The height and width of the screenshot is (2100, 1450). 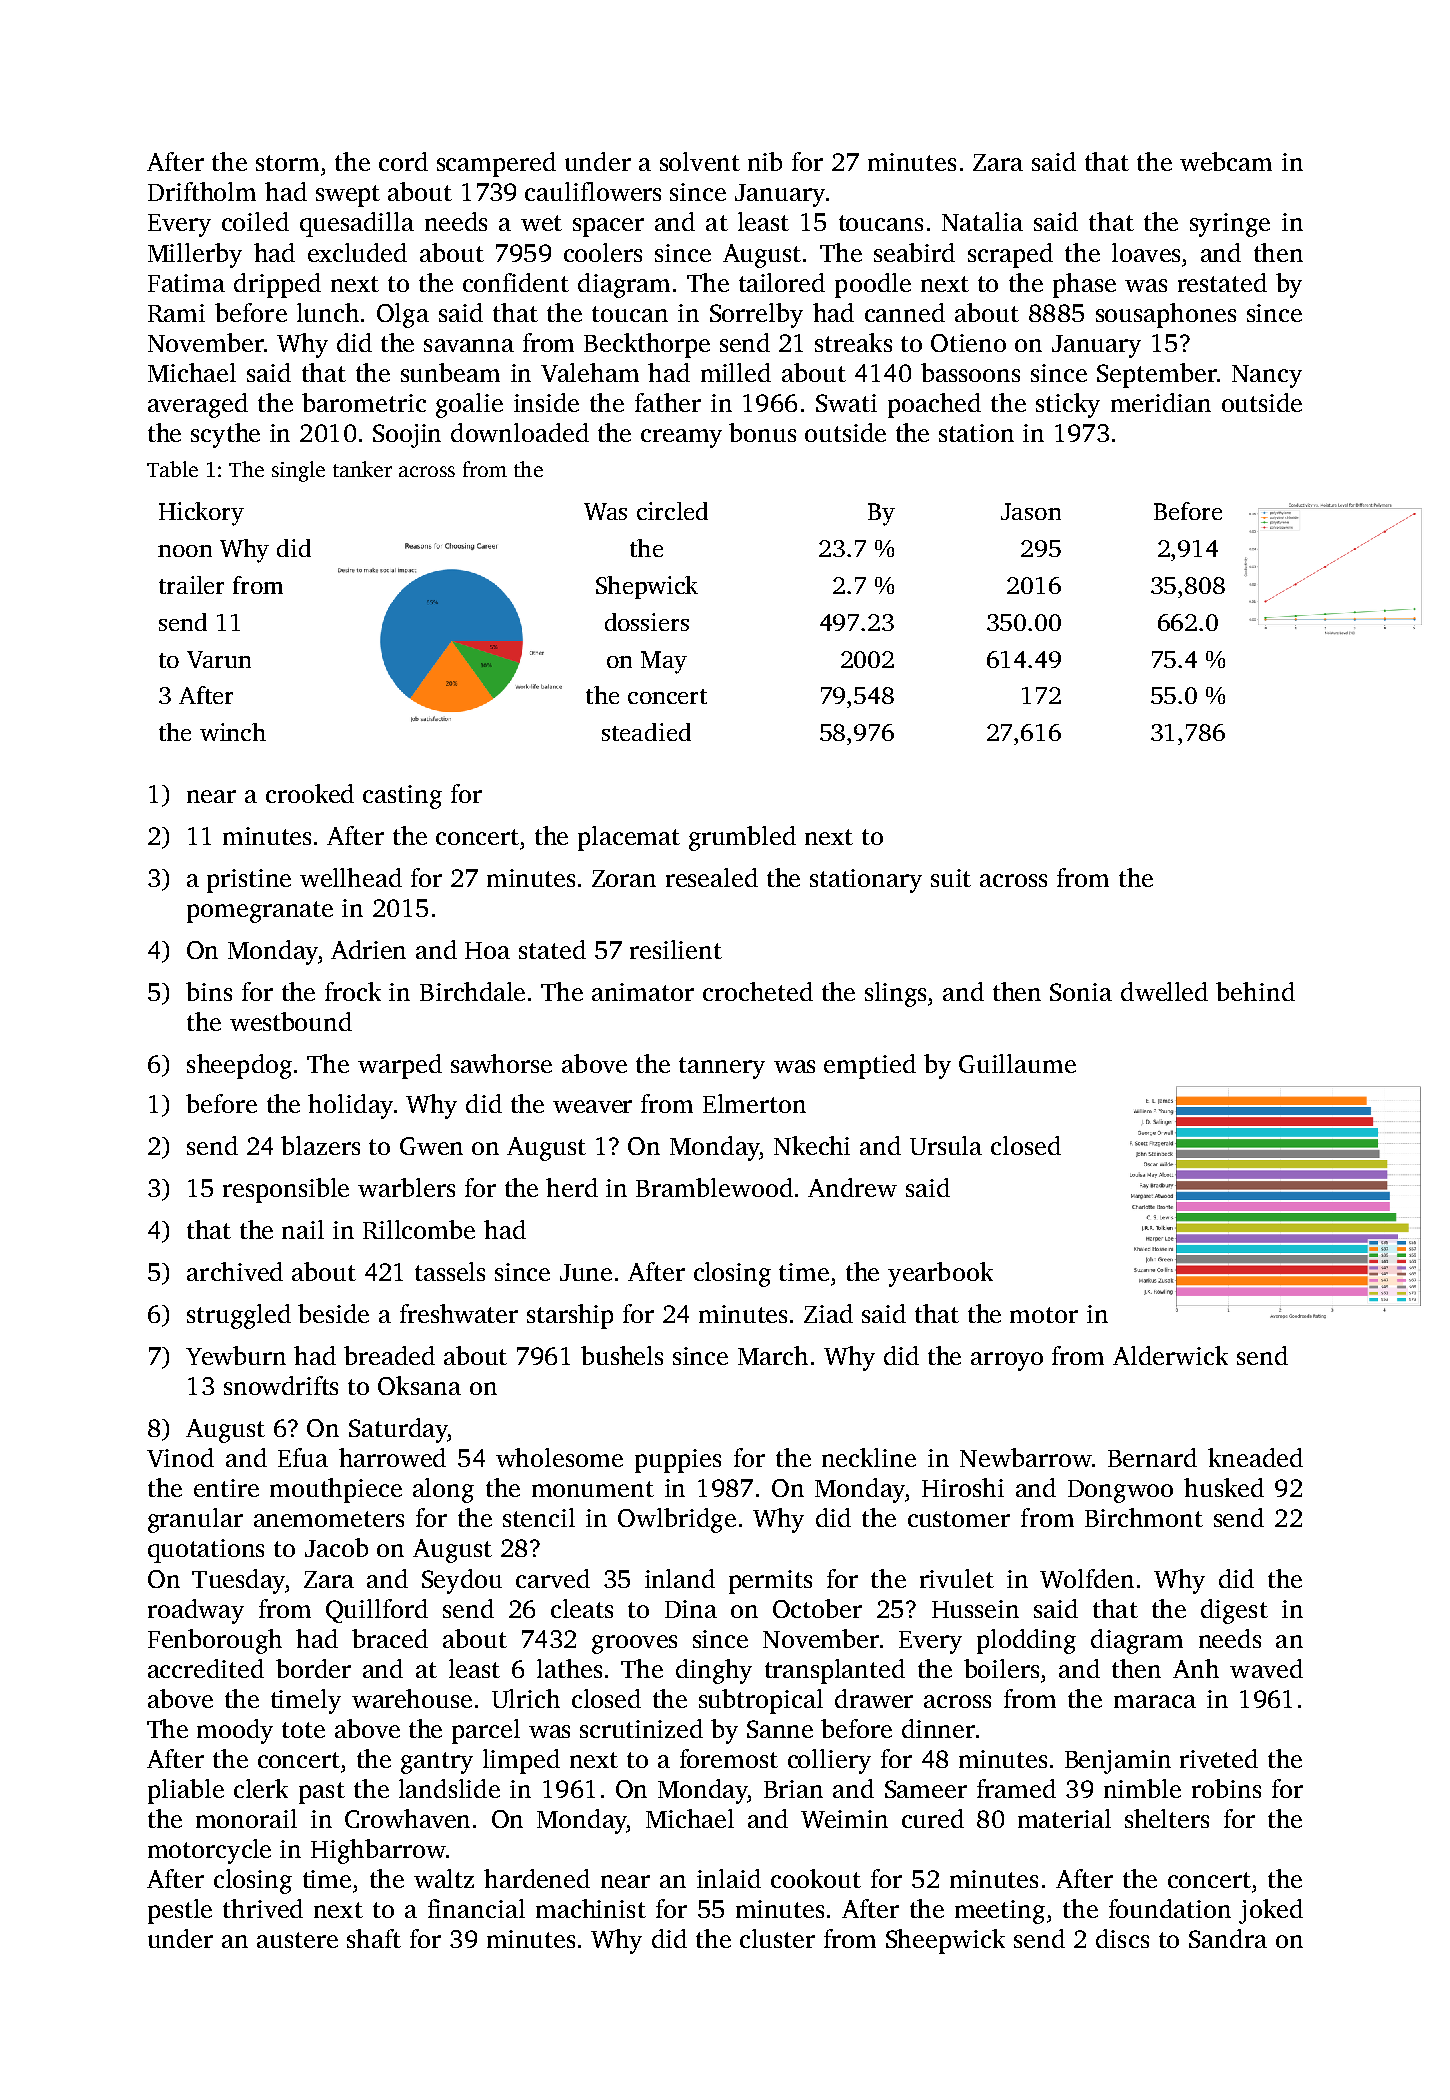 I want to click on creamy, so click(x=681, y=438).
